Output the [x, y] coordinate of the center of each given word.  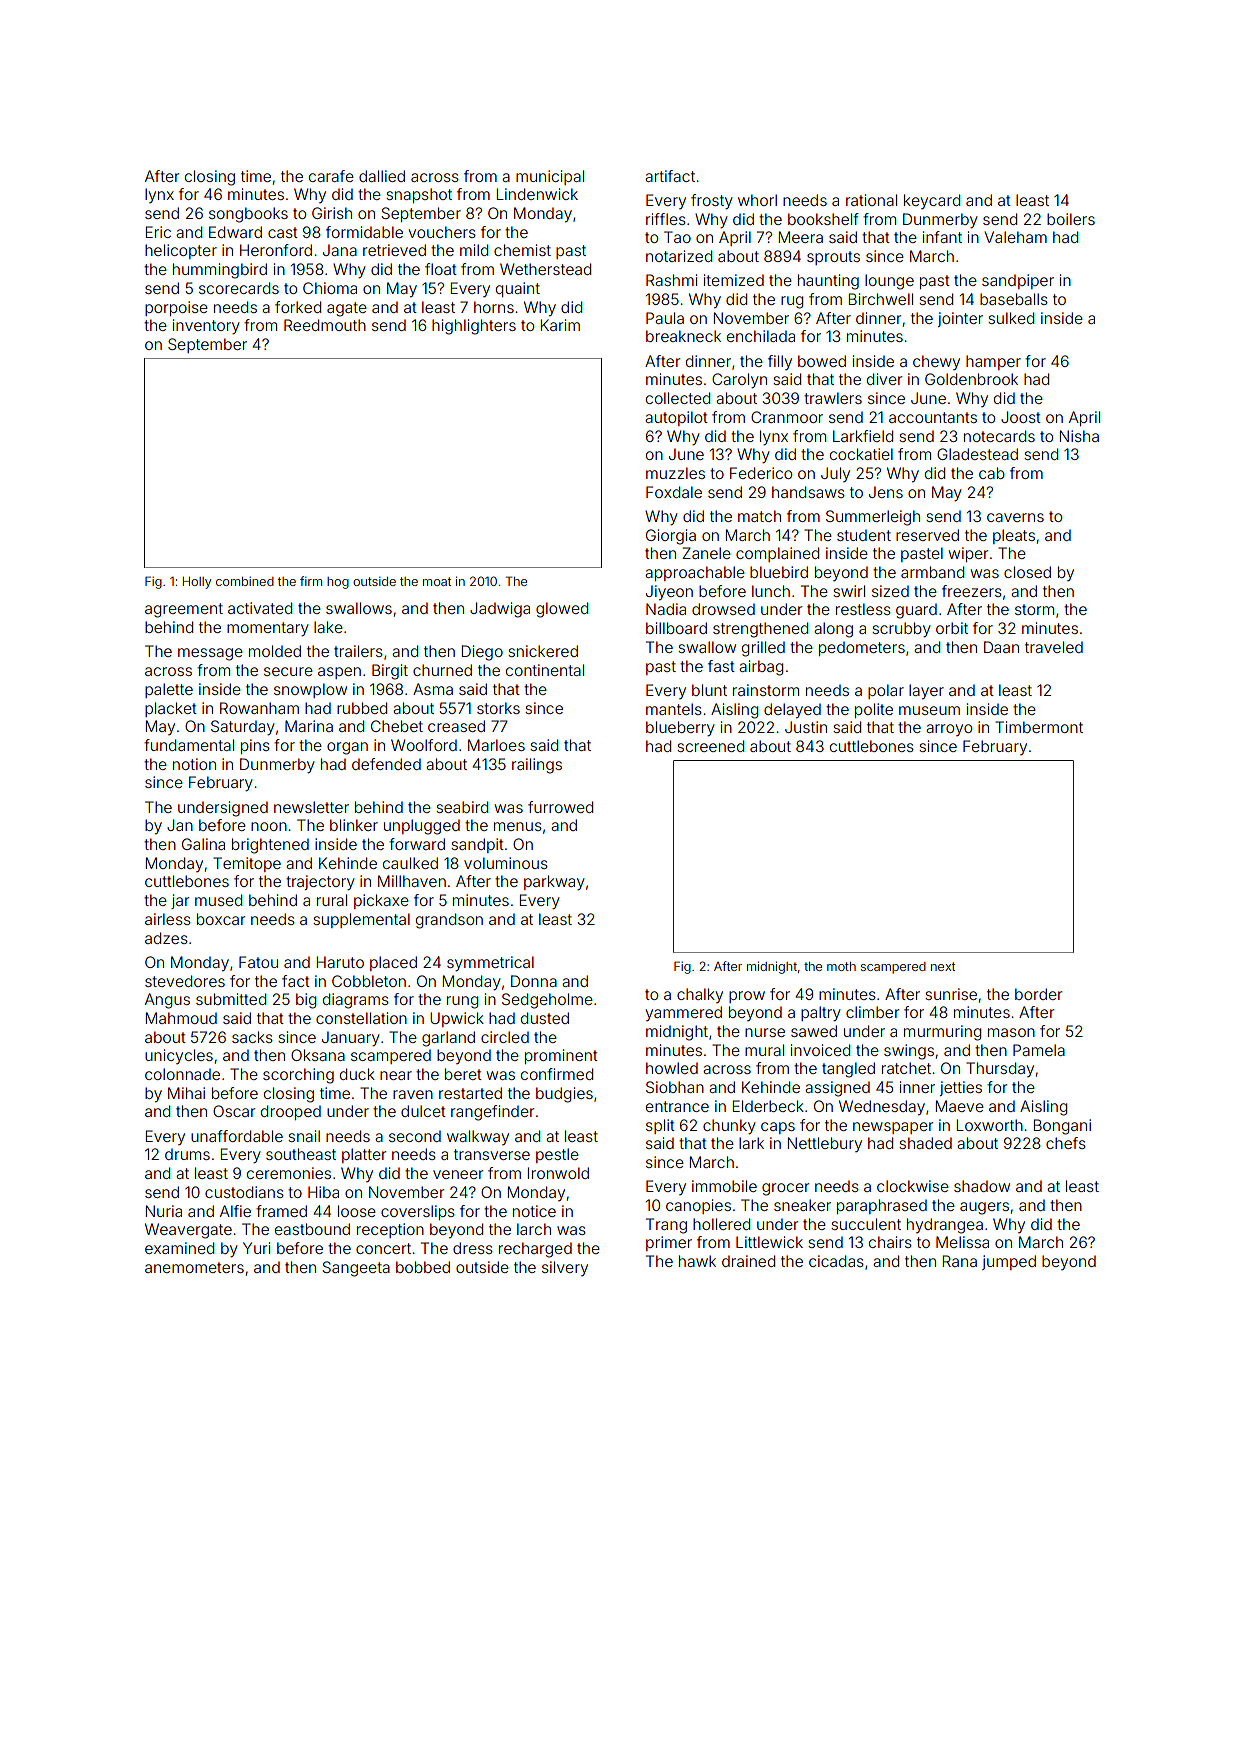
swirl [849, 591]
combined [245, 581]
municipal [550, 177]
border [1038, 994]
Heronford [276, 250]
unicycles [179, 1056]
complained [777, 554]
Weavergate [188, 1231]
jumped [1009, 1262]
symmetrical [490, 964]
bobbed [423, 1267]
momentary [268, 629]
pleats [1014, 536]
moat [437, 581]
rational [871, 200]
